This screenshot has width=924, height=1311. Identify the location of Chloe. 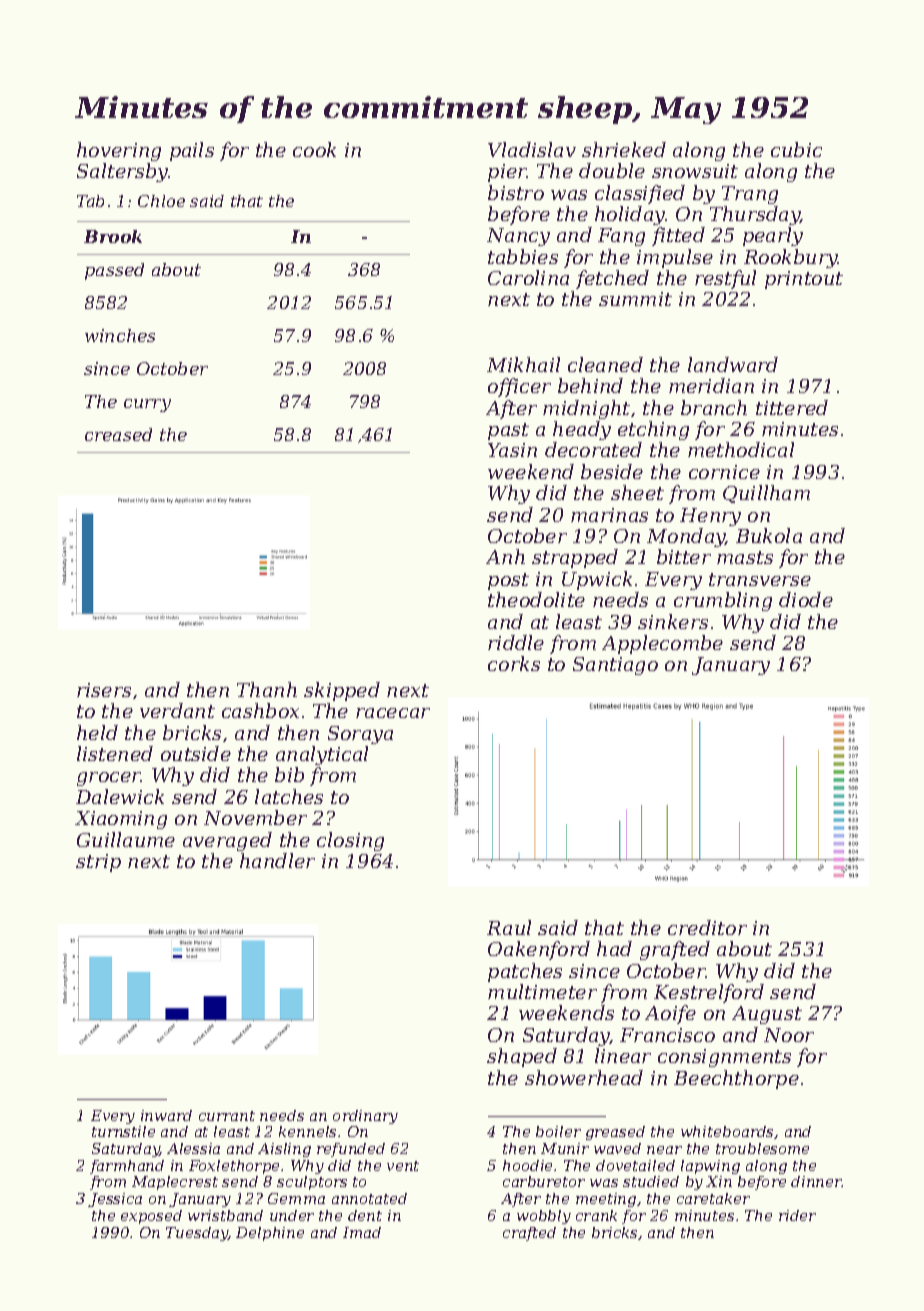
(161, 201).
